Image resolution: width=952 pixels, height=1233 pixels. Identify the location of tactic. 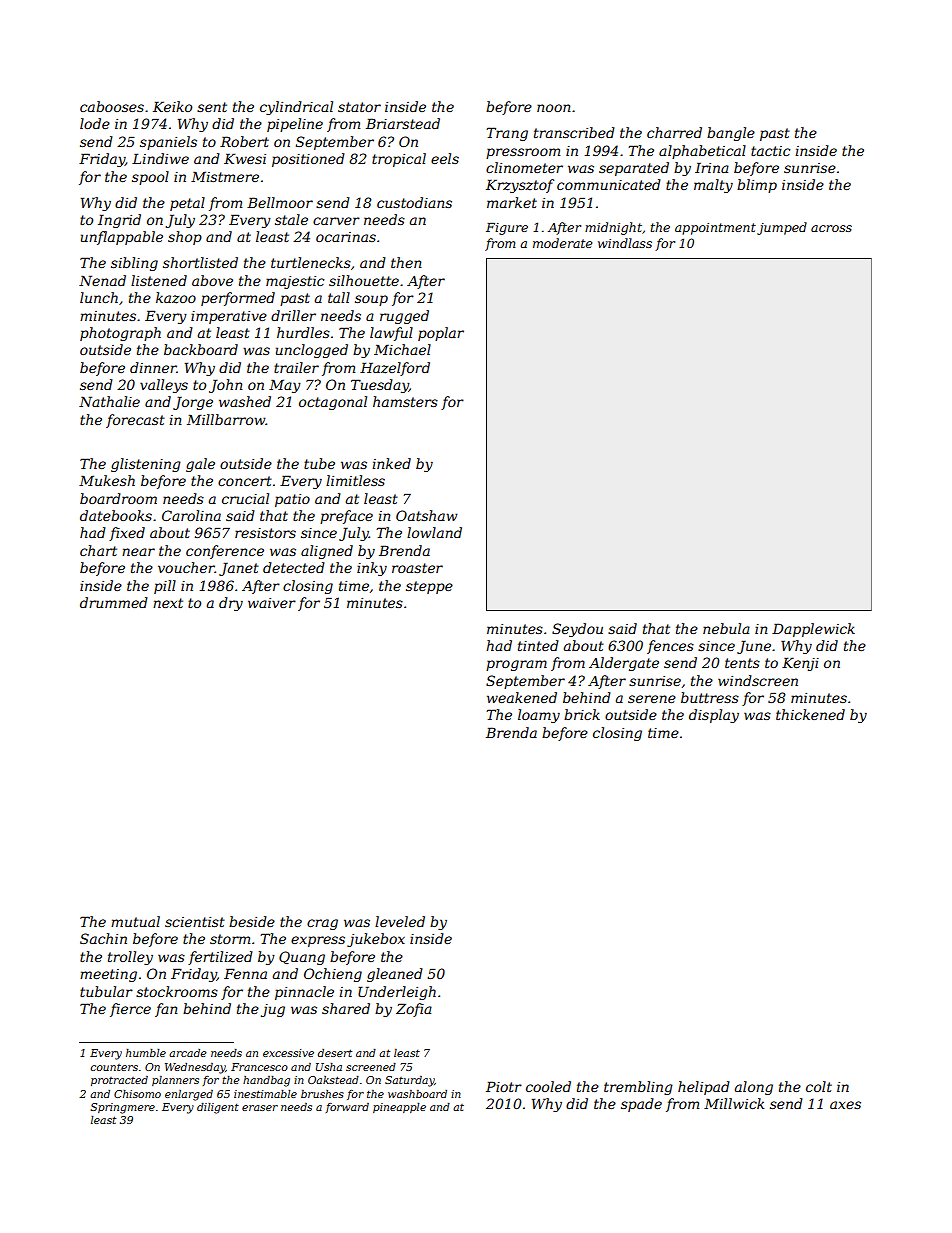
(770, 151).
